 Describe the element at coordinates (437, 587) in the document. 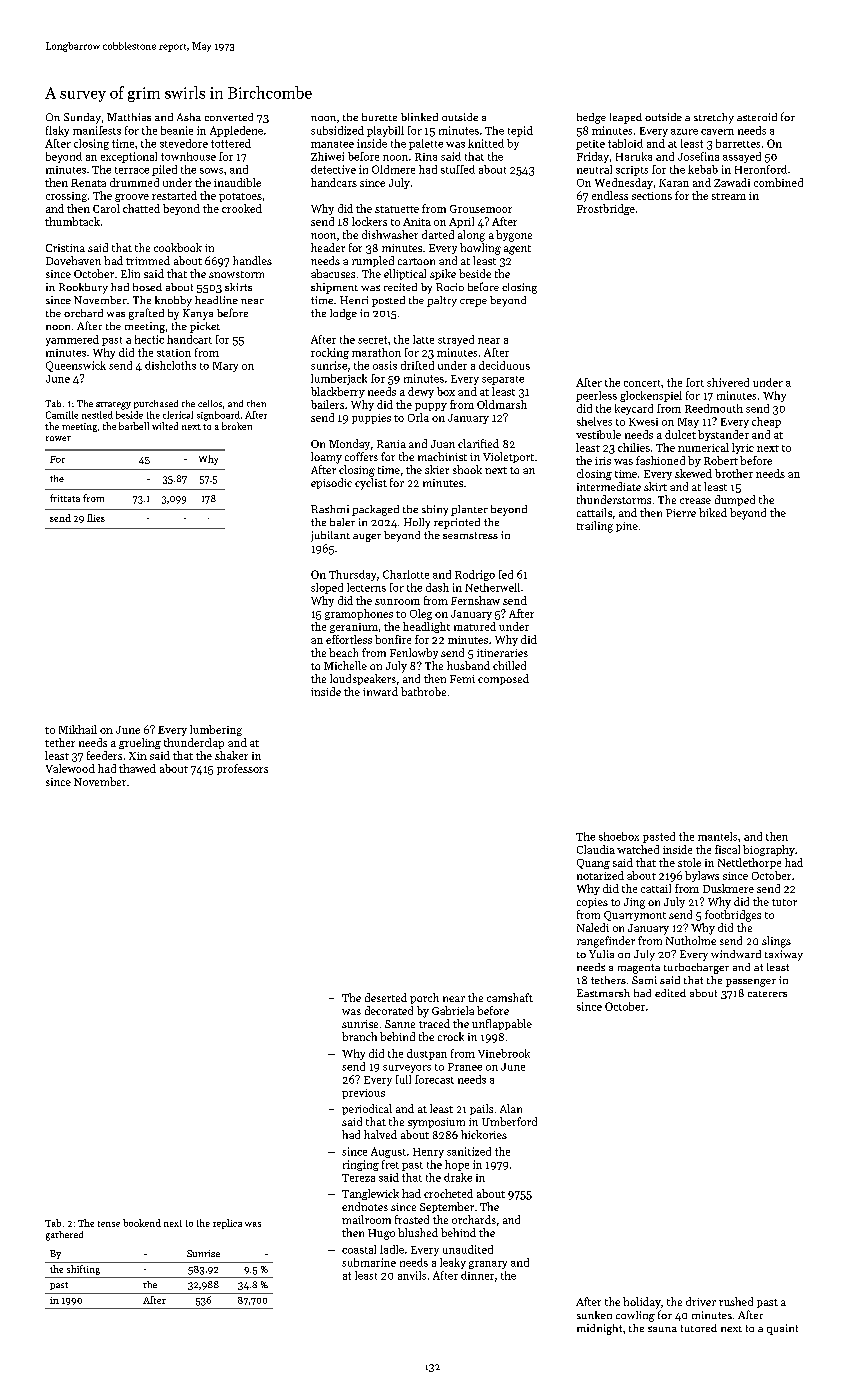

I see `dash` at that location.
